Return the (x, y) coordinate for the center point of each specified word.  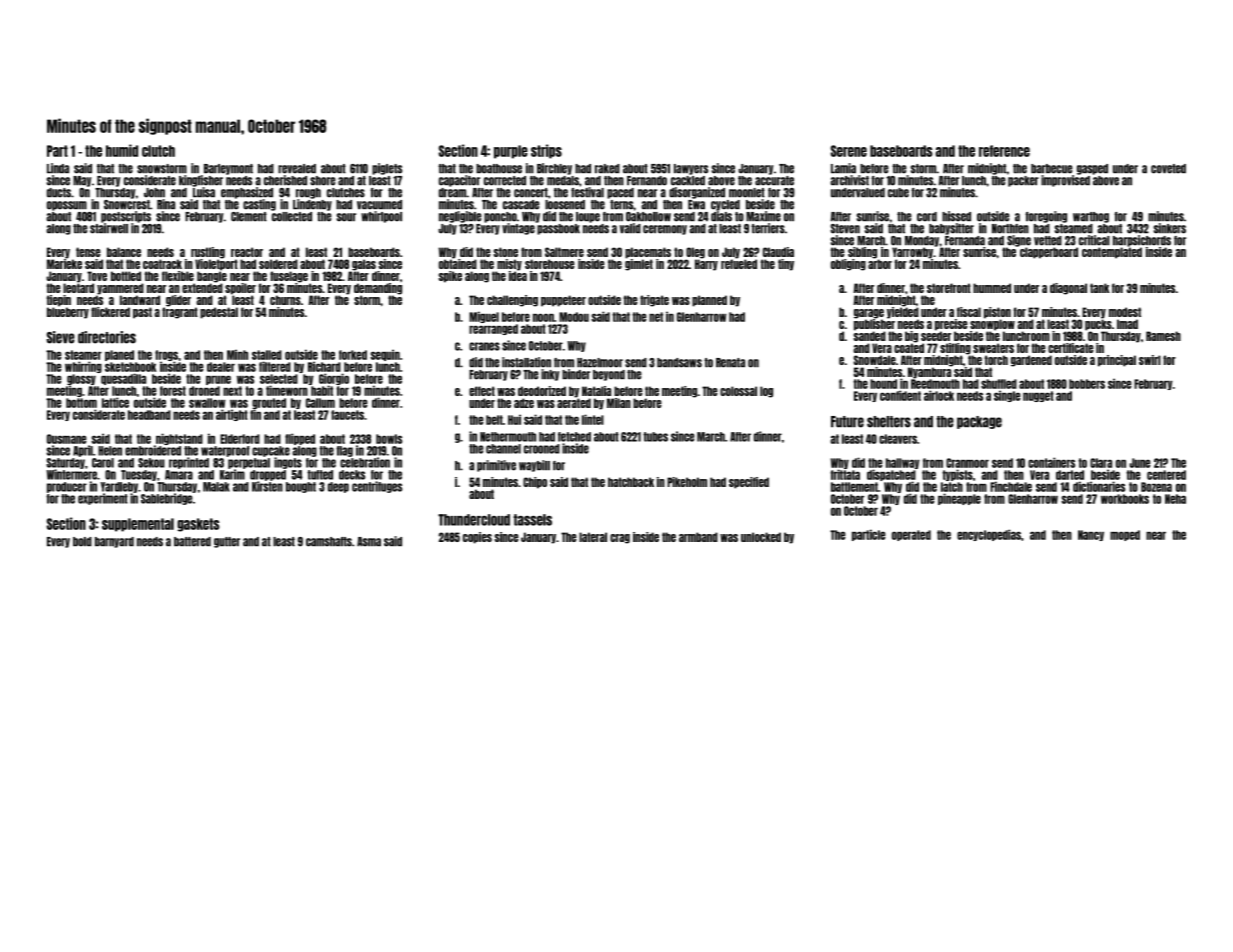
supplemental (138, 525)
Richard (324, 366)
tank (1100, 288)
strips (546, 151)
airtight (232, 415)
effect (482, 391)
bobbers (1087, 384)
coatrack (162, 264)
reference (1004, 151)
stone (505, 252)
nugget (1038, 396)
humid (122, 150)
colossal (738, 391)
